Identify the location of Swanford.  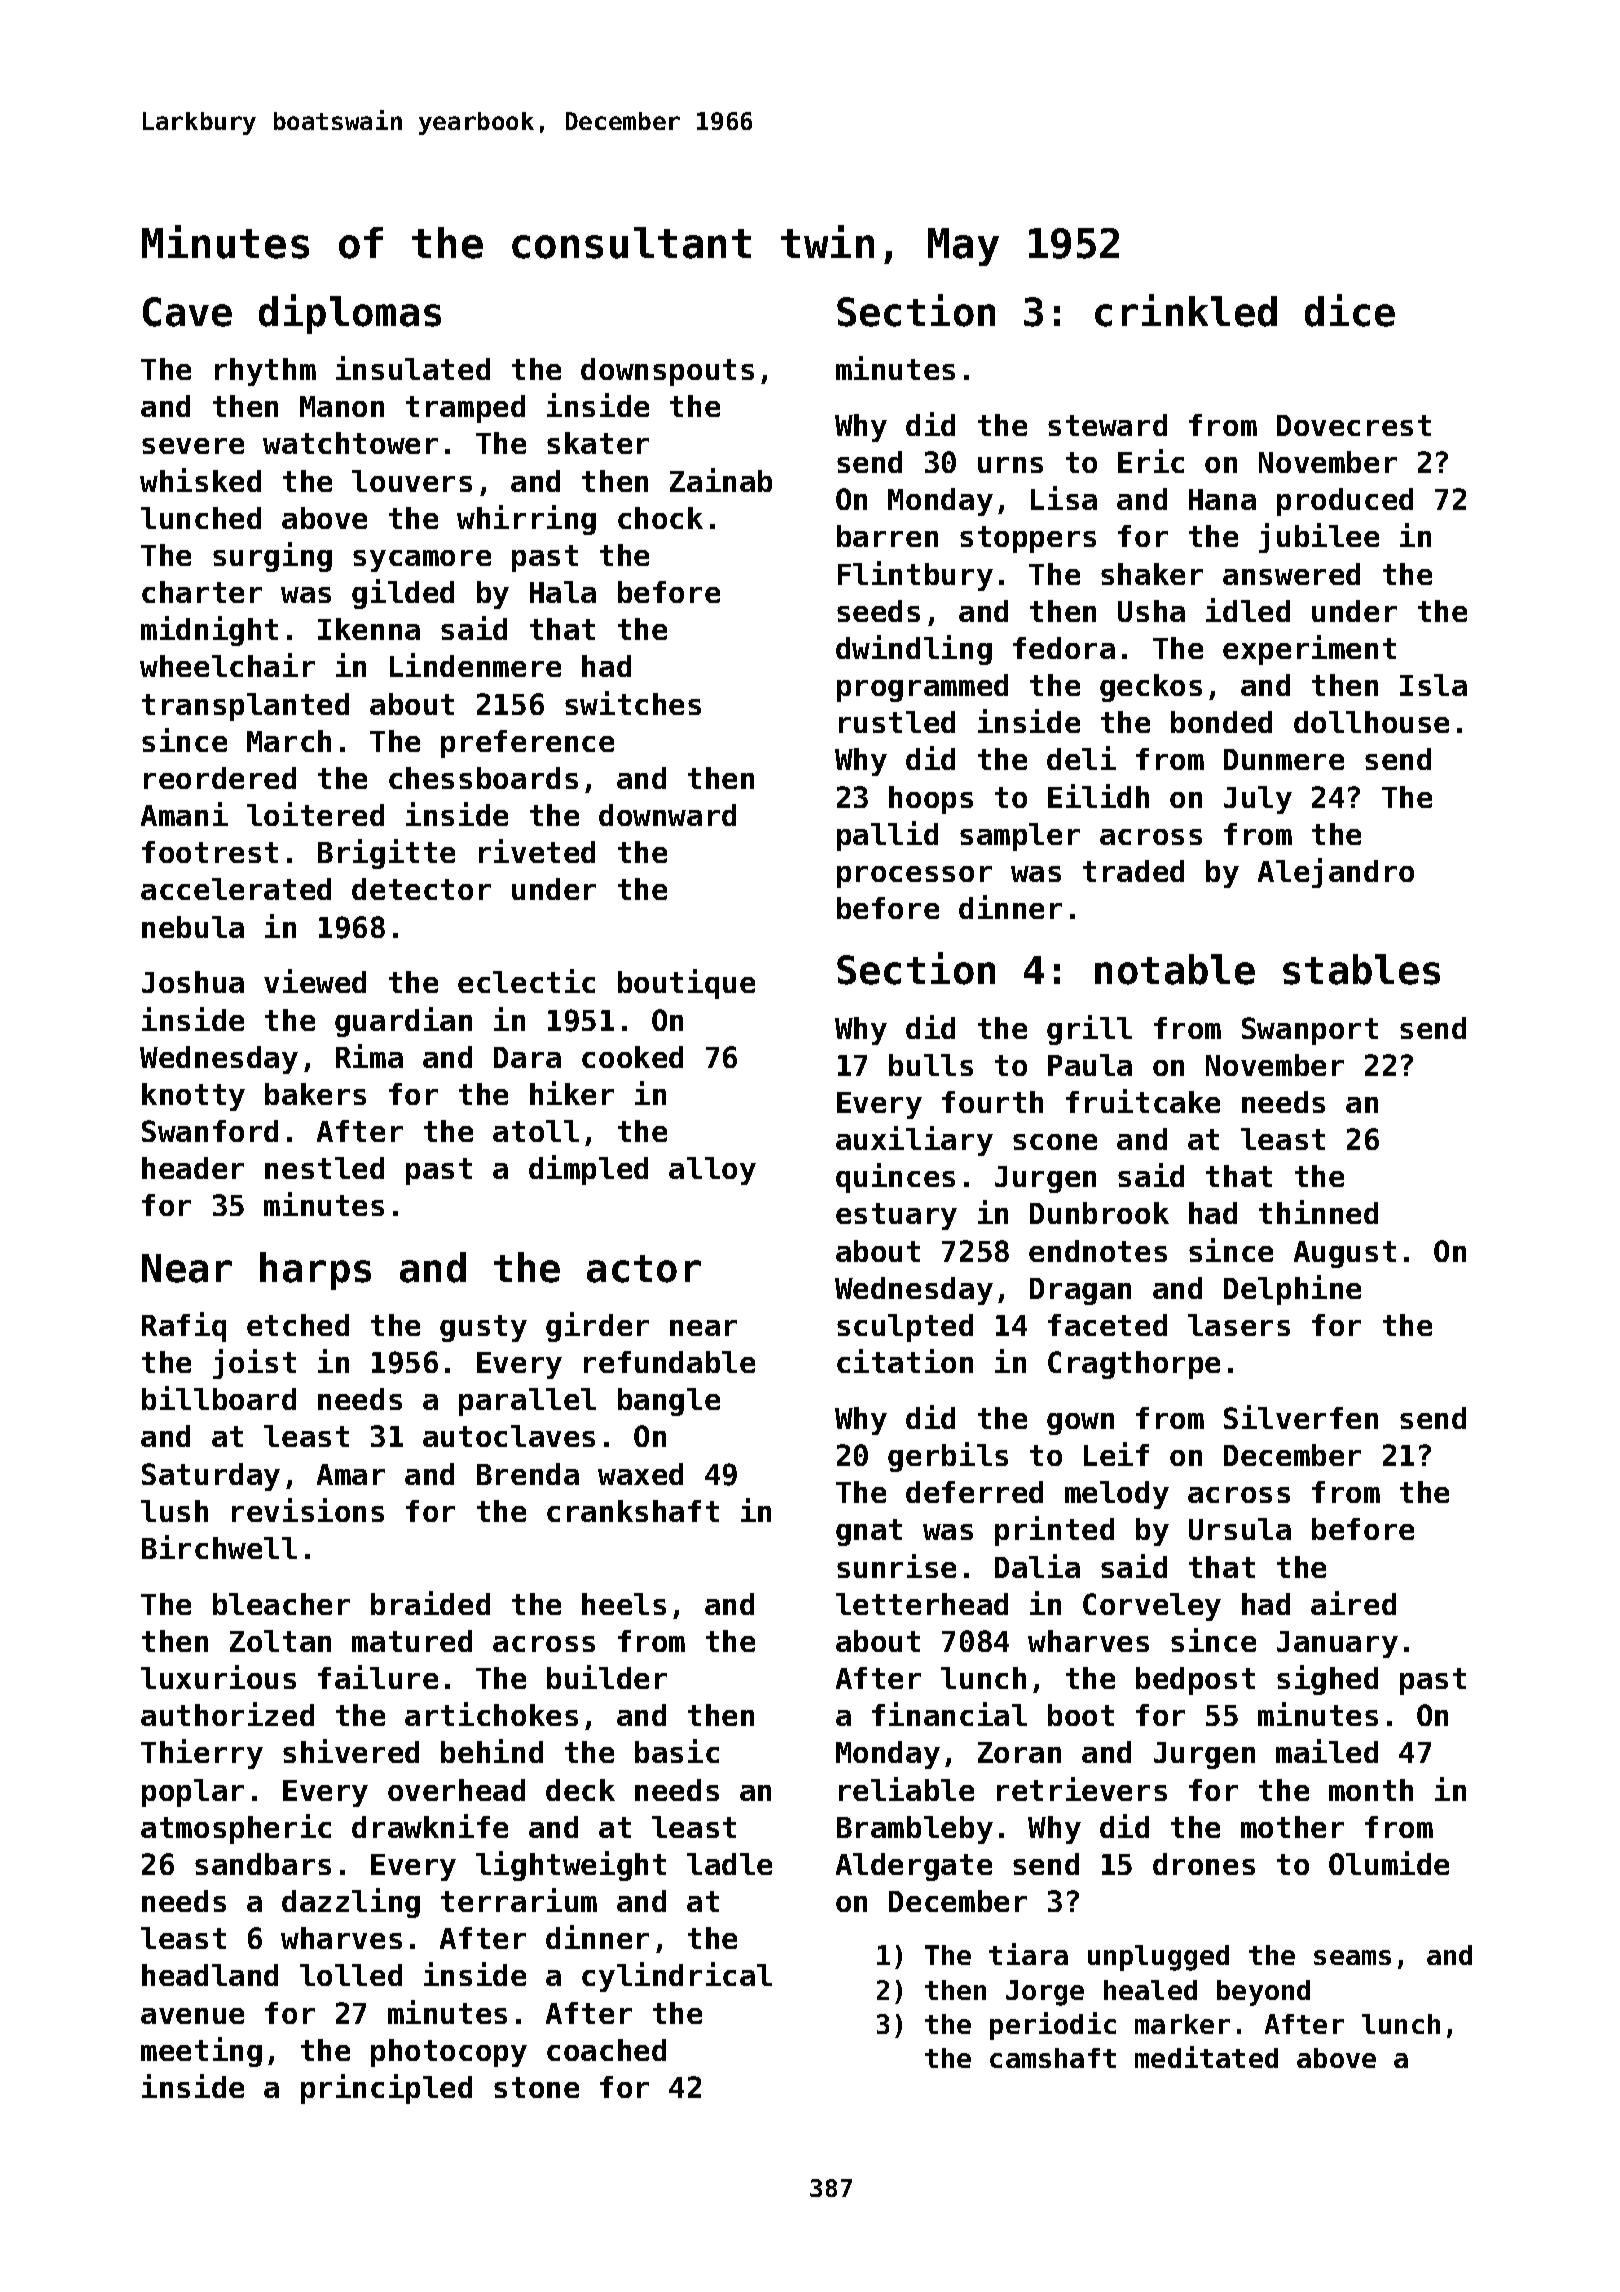
(210, 1131).
